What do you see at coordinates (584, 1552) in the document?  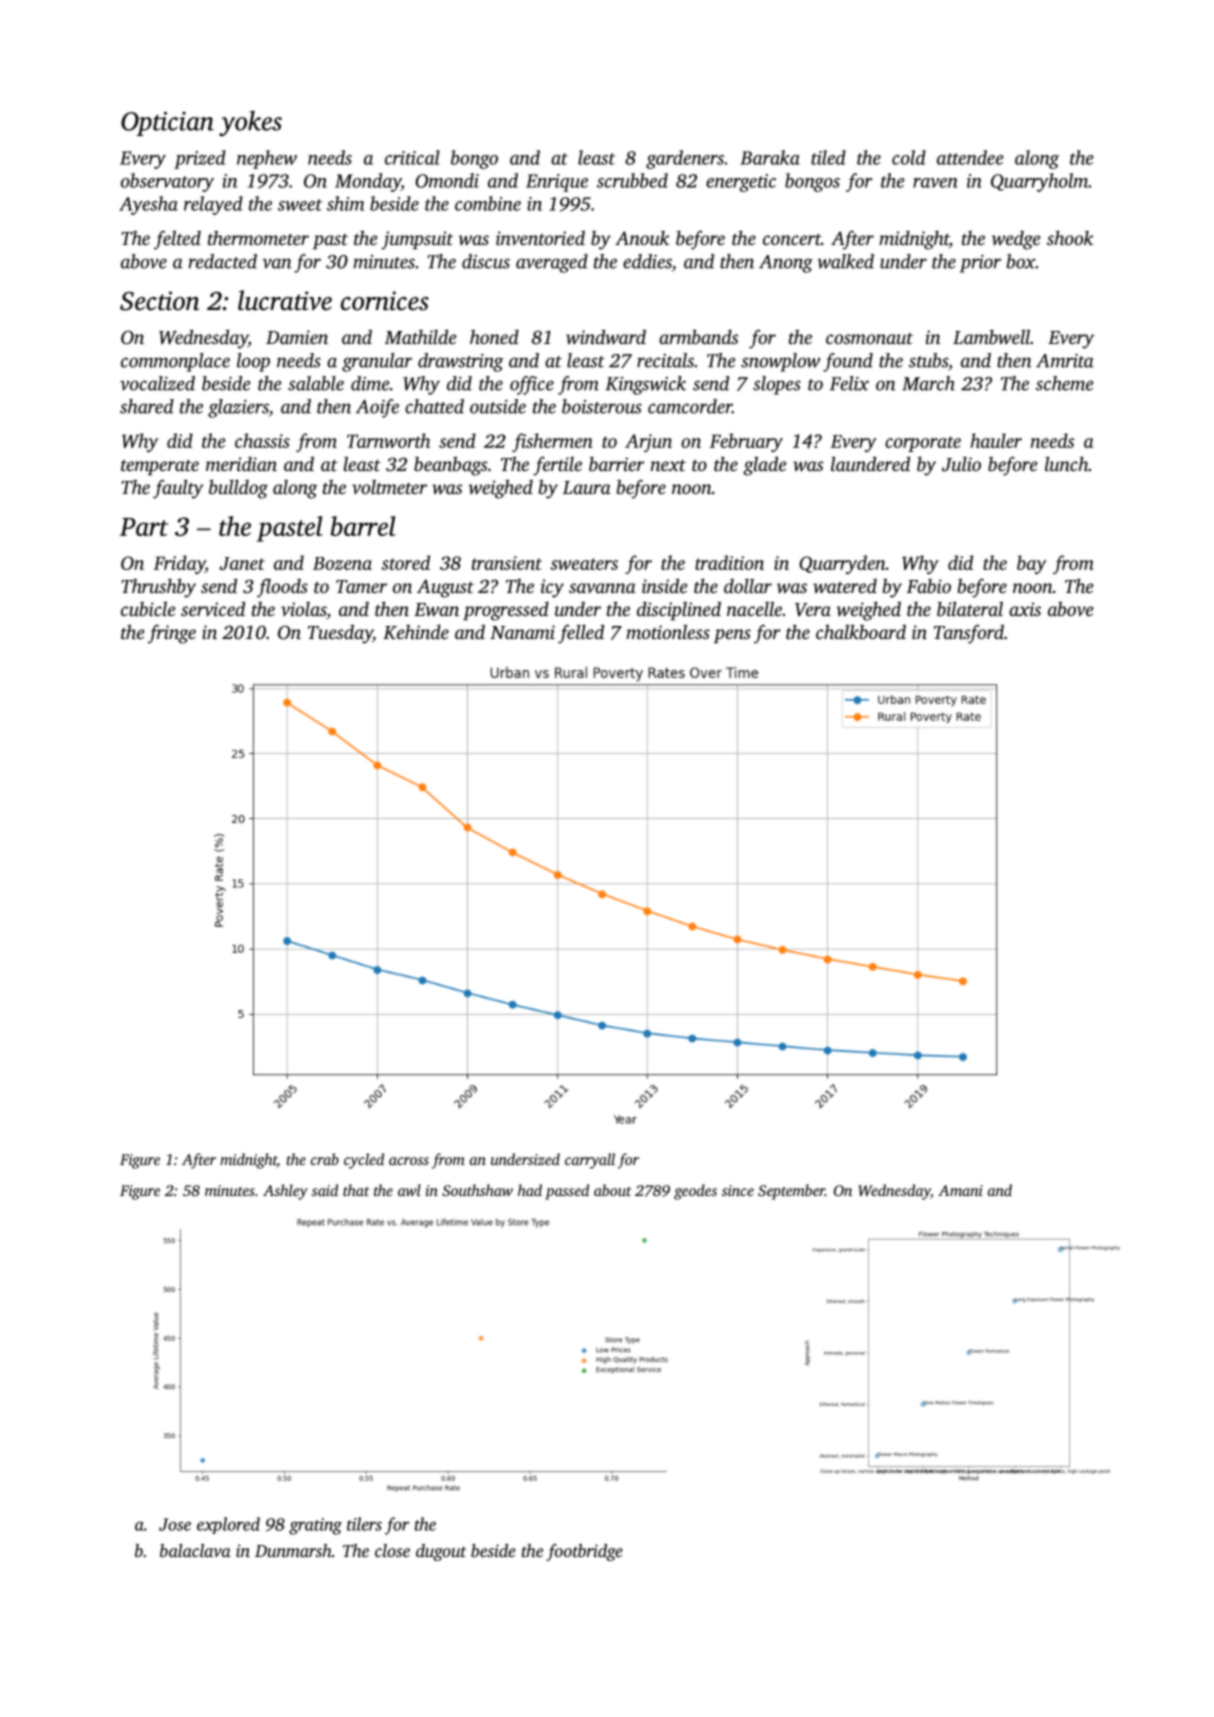 I see `footbridge` at bounding box center [584, 1552].
